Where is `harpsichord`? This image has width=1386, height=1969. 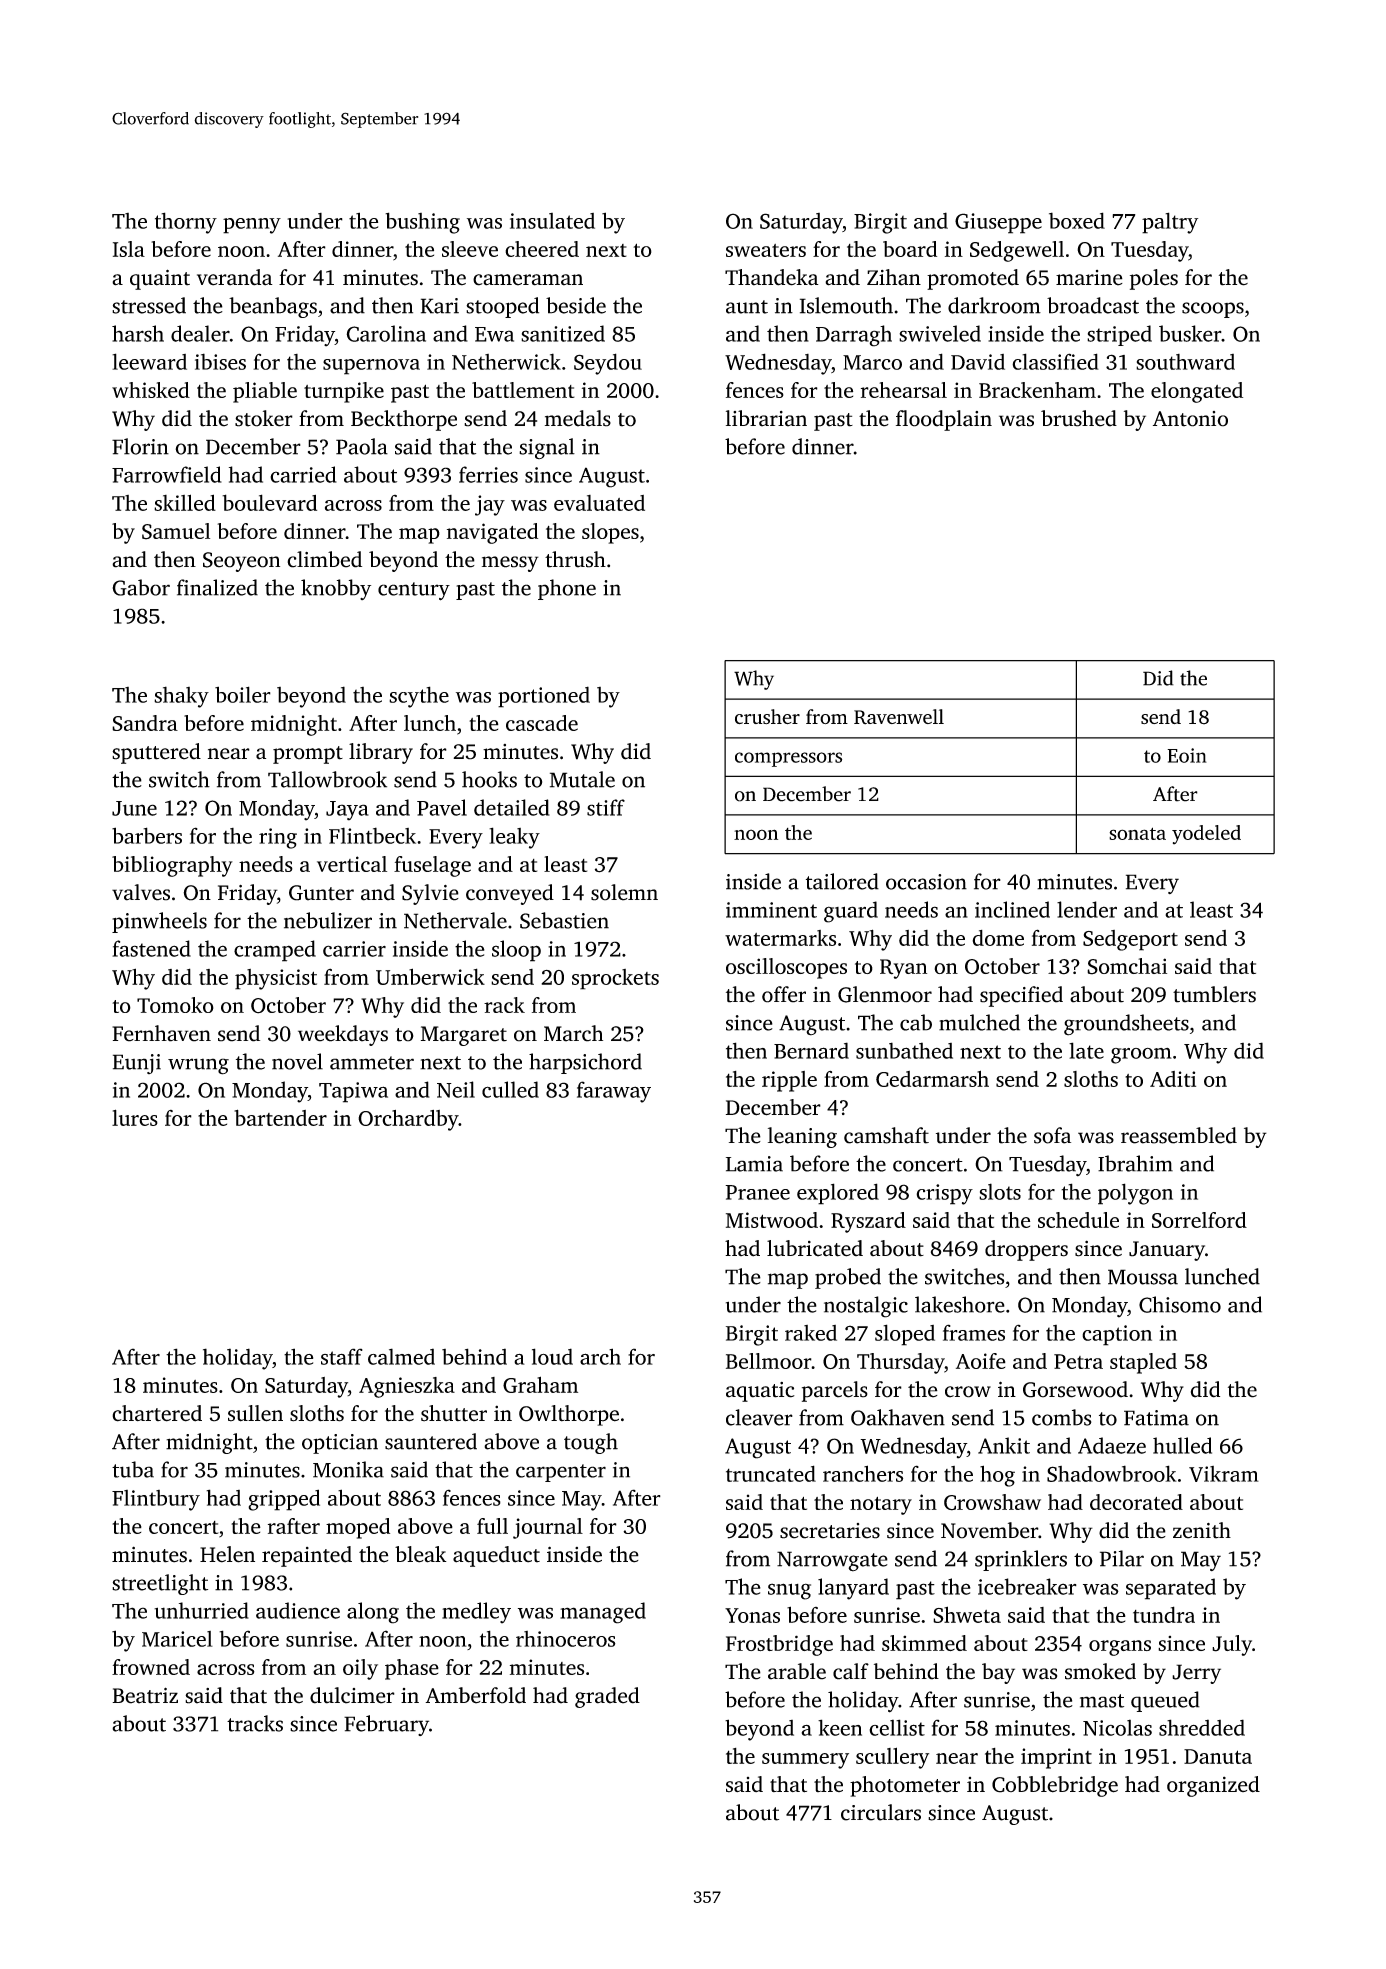 harpsichord is located at coordinates (585, 1063).
